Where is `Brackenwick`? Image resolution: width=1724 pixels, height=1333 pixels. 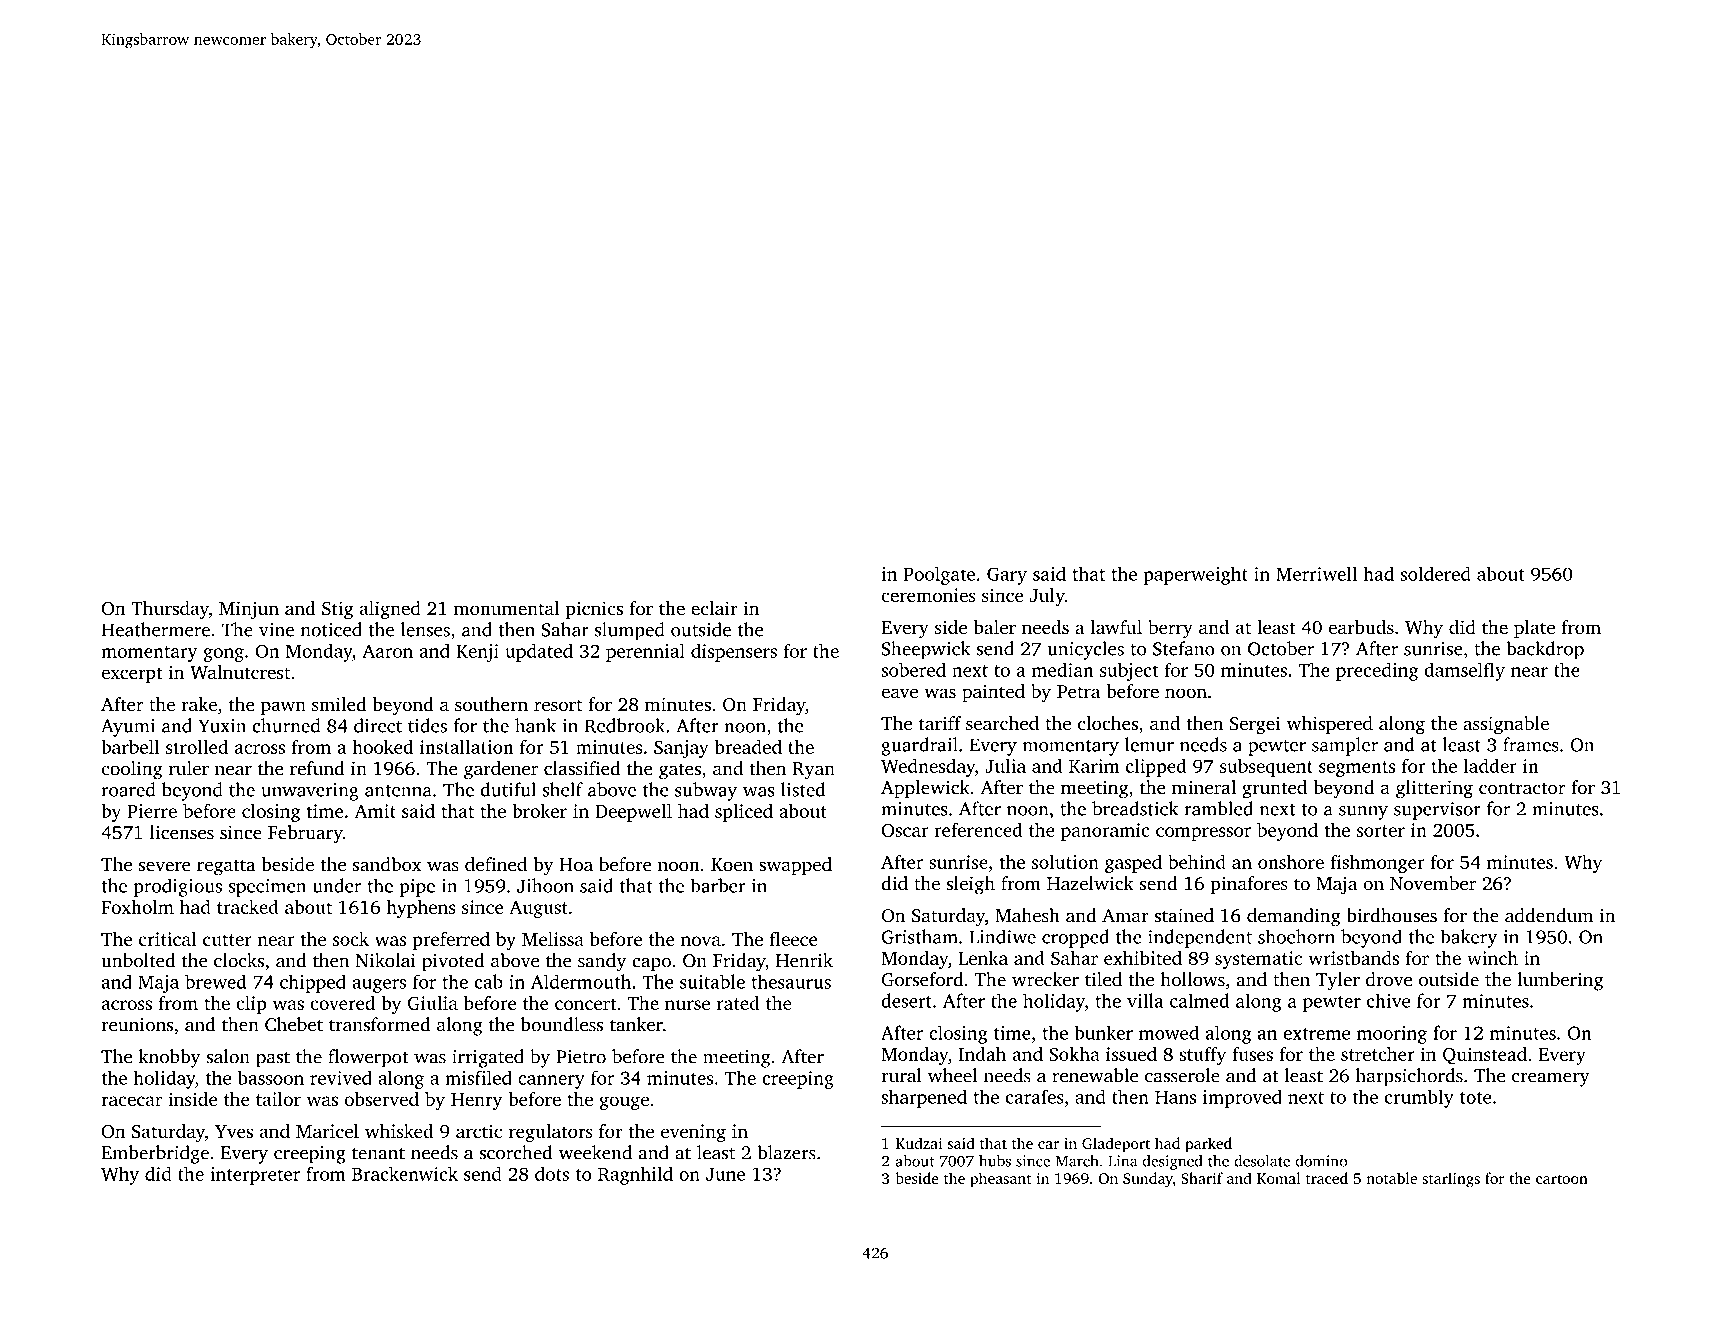 Brackenwick is located at coordinates (405, 1173).
